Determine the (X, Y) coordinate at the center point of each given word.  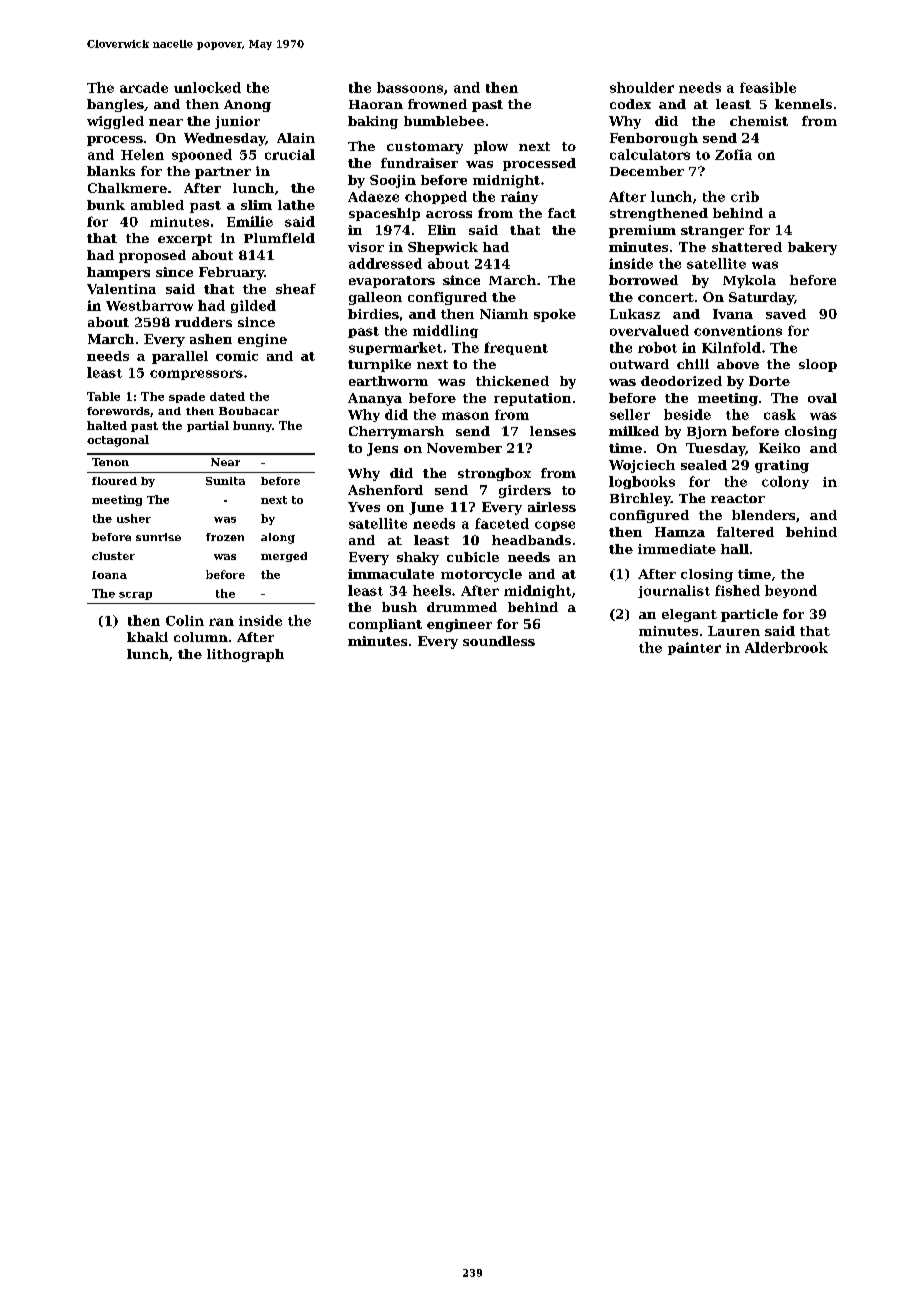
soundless (499, 641)
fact (562, 213)
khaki (147, 637)
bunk (106, 205)
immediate (677, 549)
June (426, 508)
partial (208, 426)
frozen (225, 537)
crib (745, 196)
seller (630, 414)
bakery (812, 248)
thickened (512, 381)
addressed (385, 263)
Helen (142, 154)
